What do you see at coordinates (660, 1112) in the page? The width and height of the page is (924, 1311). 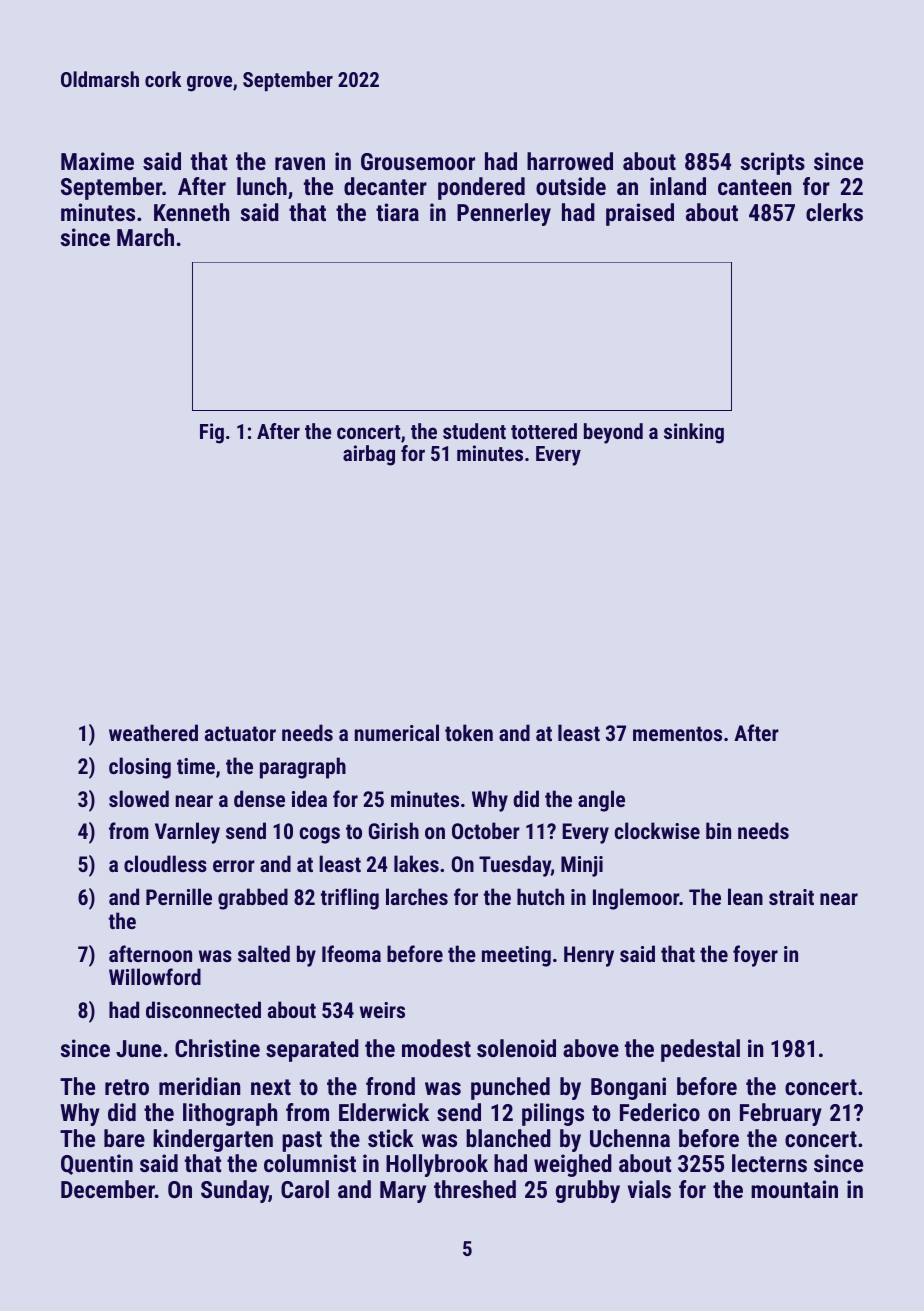 I see `Federico` at bounding box center [660, 1112].
